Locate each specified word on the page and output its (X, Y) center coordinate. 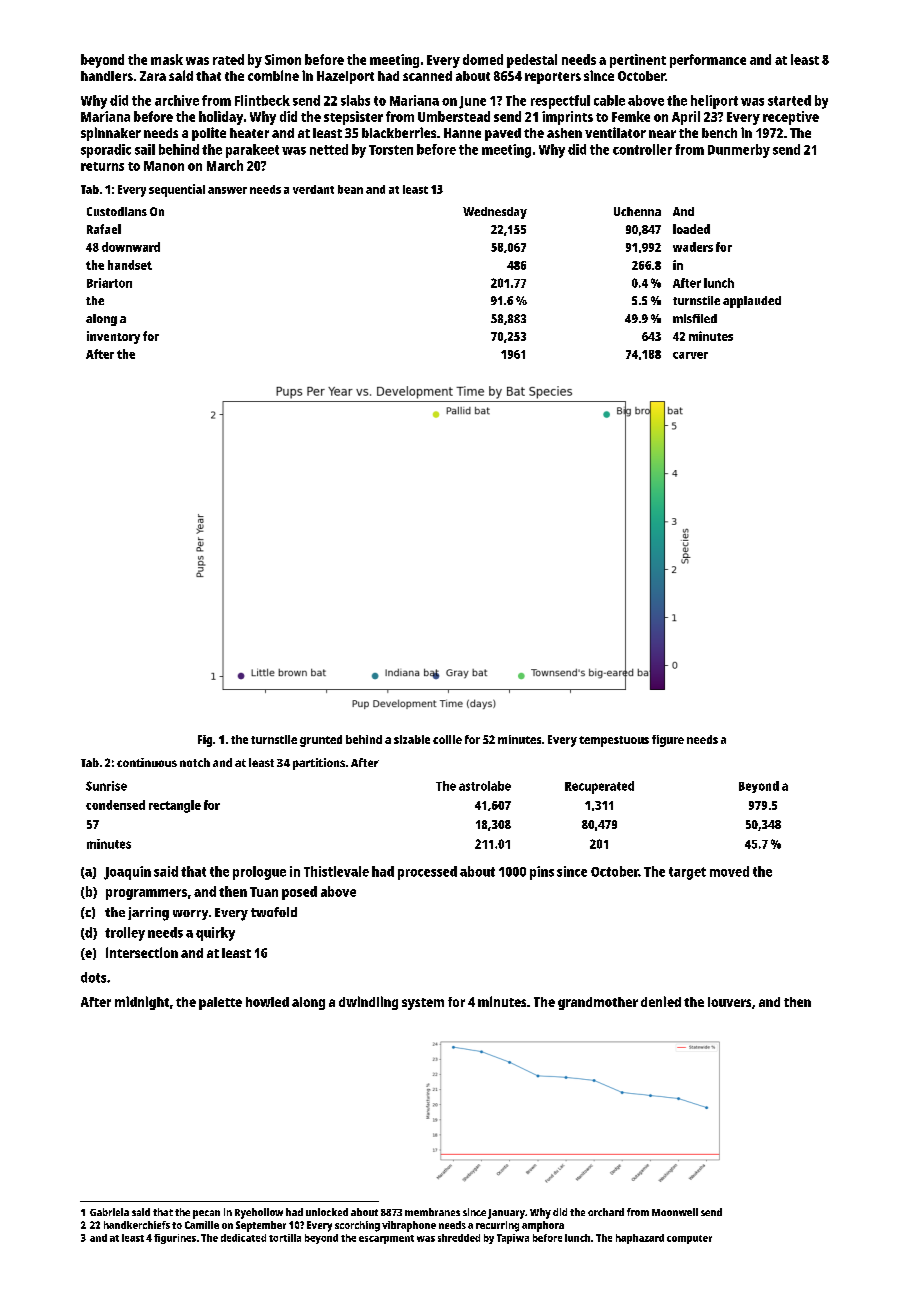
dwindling (368, 1003)
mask (167, 59)
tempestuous (614, 741)
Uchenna (637, 211)
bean (350, 189)
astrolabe (485, 786)
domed (483, 59)
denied (661, 1001)
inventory (113, 337)
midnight (142, 1003)
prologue (259, 873)
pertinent (638, 61)
